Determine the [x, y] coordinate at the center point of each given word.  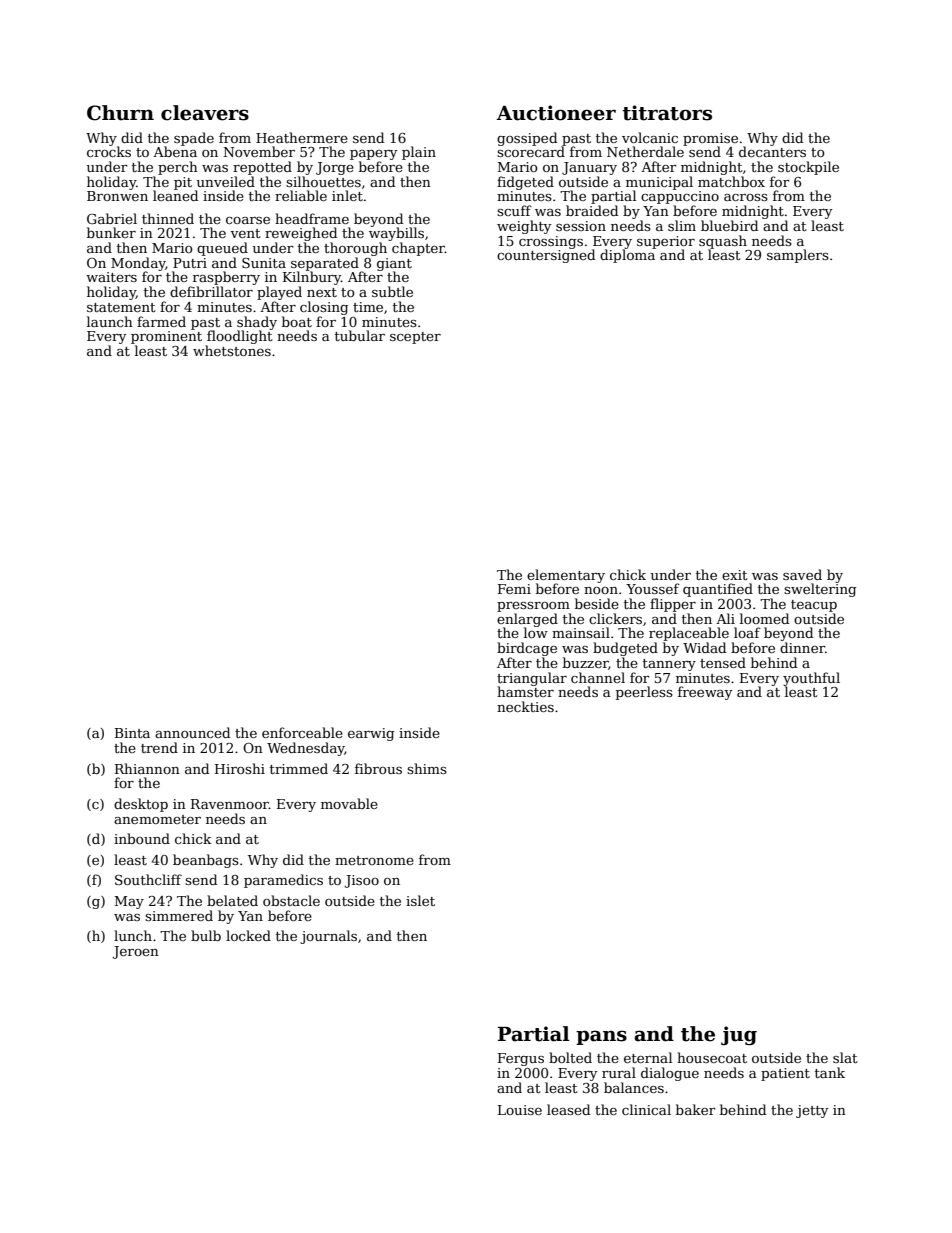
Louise [520, 1110]
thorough [355, 249]
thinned [168, 218]
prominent [166, 337]
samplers [798, 256]
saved [802, 574]
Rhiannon [147, 768]
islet [420, 900]
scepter [415, 338]
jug [739, 1035]
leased [568, 1109]
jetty [812, 1111]
